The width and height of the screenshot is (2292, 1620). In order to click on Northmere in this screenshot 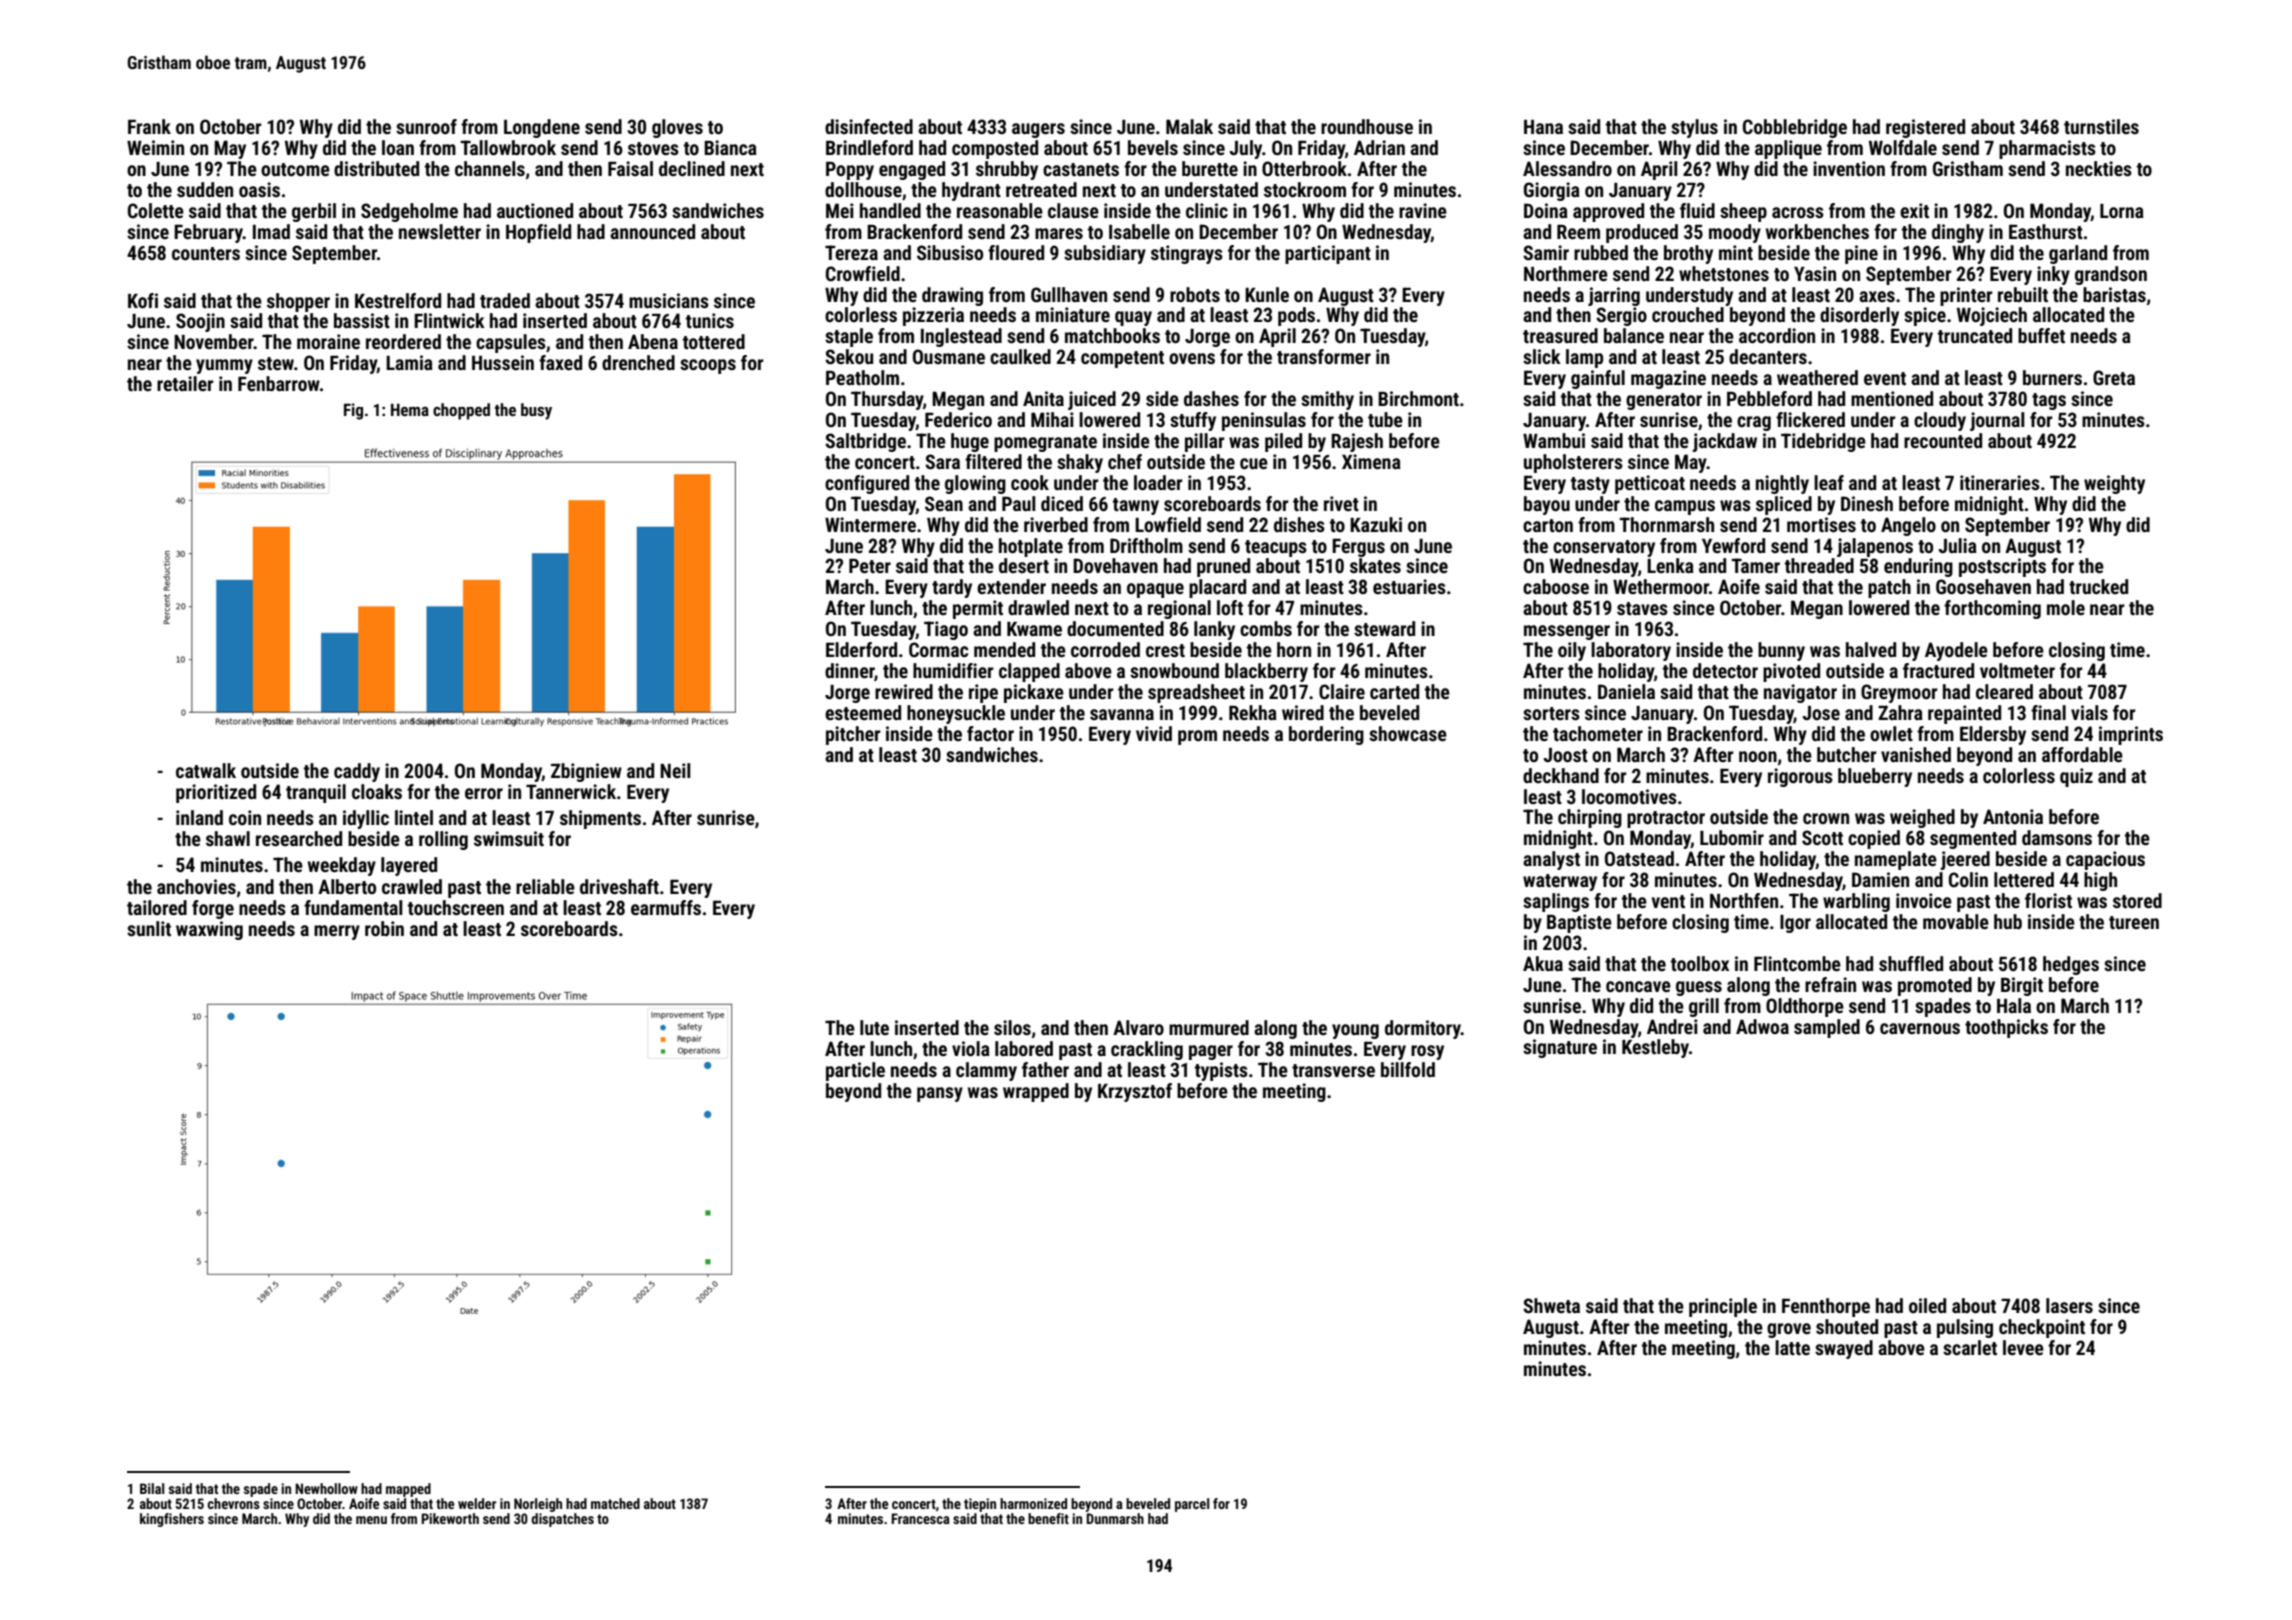, I will do `click(1566, 273)`.
